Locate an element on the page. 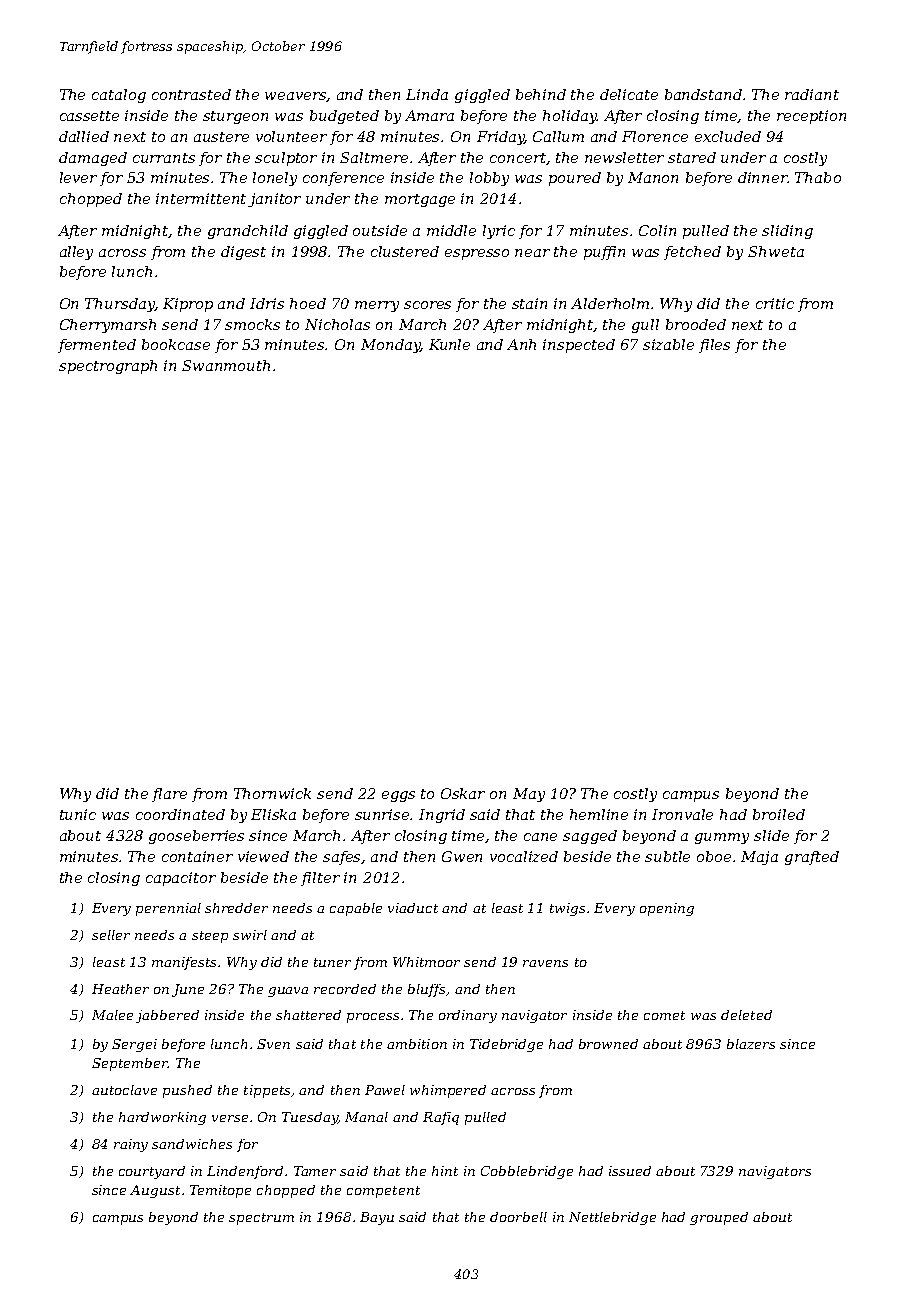  fermented is located at coordinates (97, 346).
